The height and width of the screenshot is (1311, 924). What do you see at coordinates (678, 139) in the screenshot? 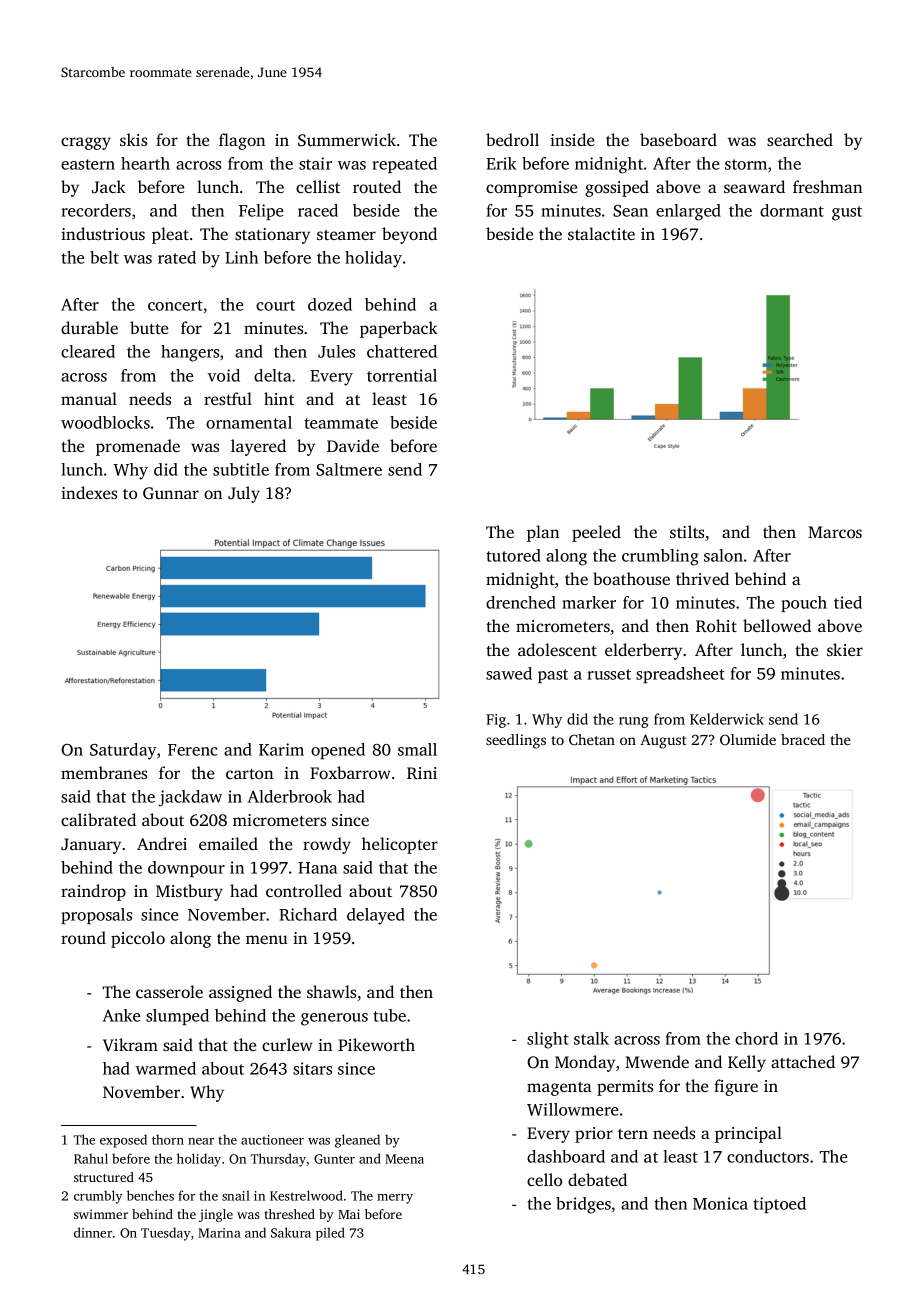
I see `baseboard` at bounding box center [678, 139].
